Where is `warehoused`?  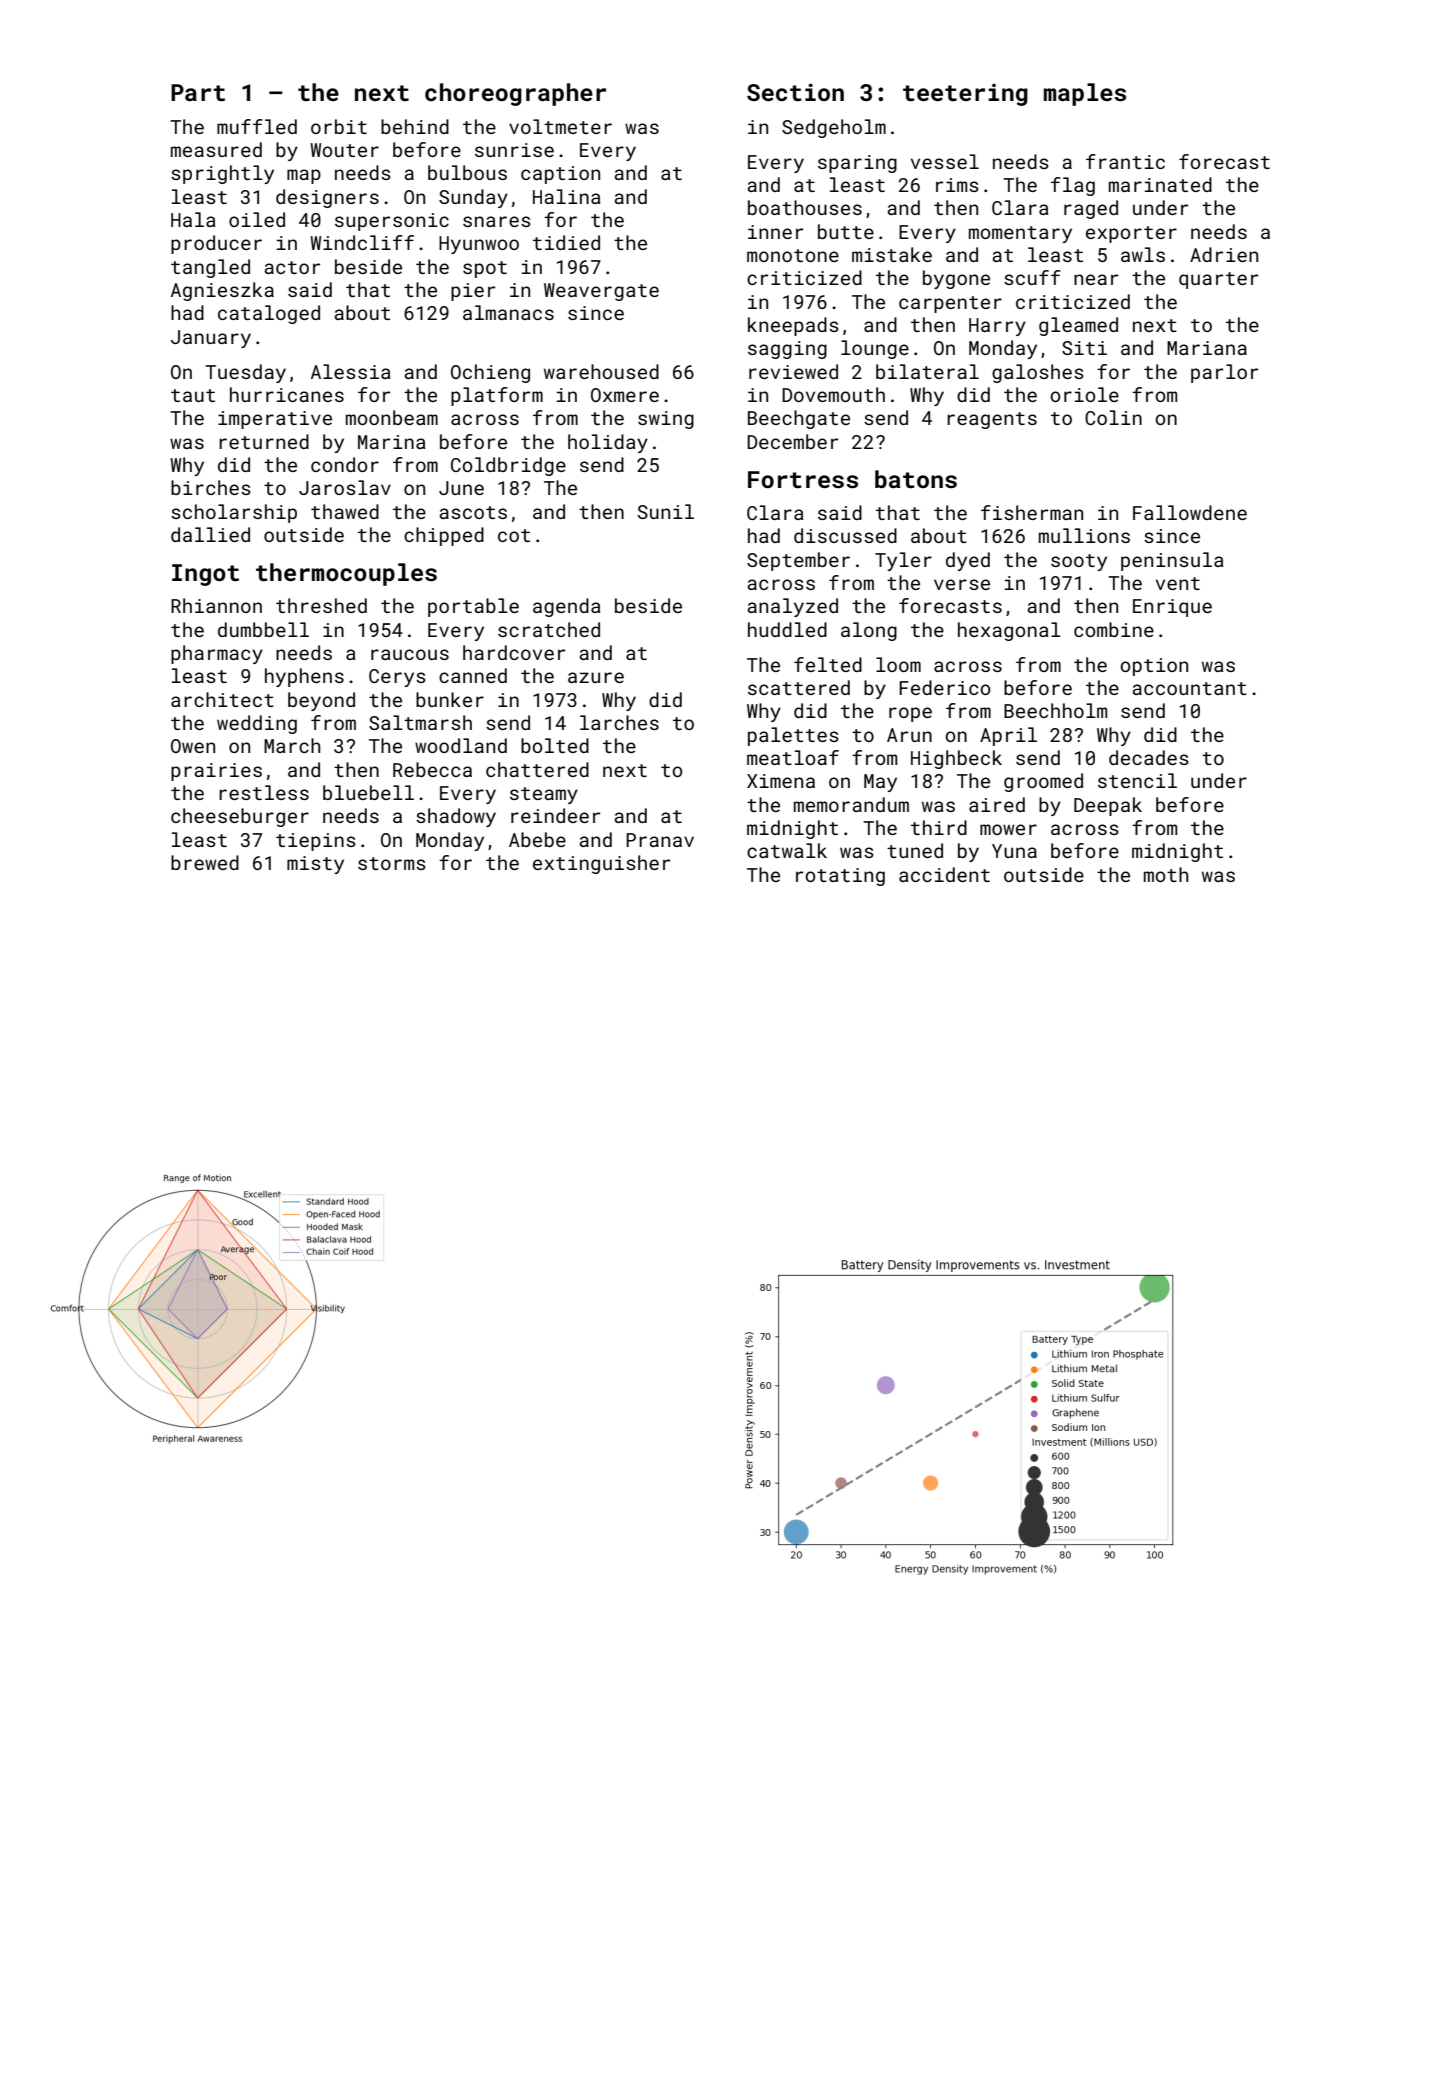 warehoused is located at coordinates (601, 371).
